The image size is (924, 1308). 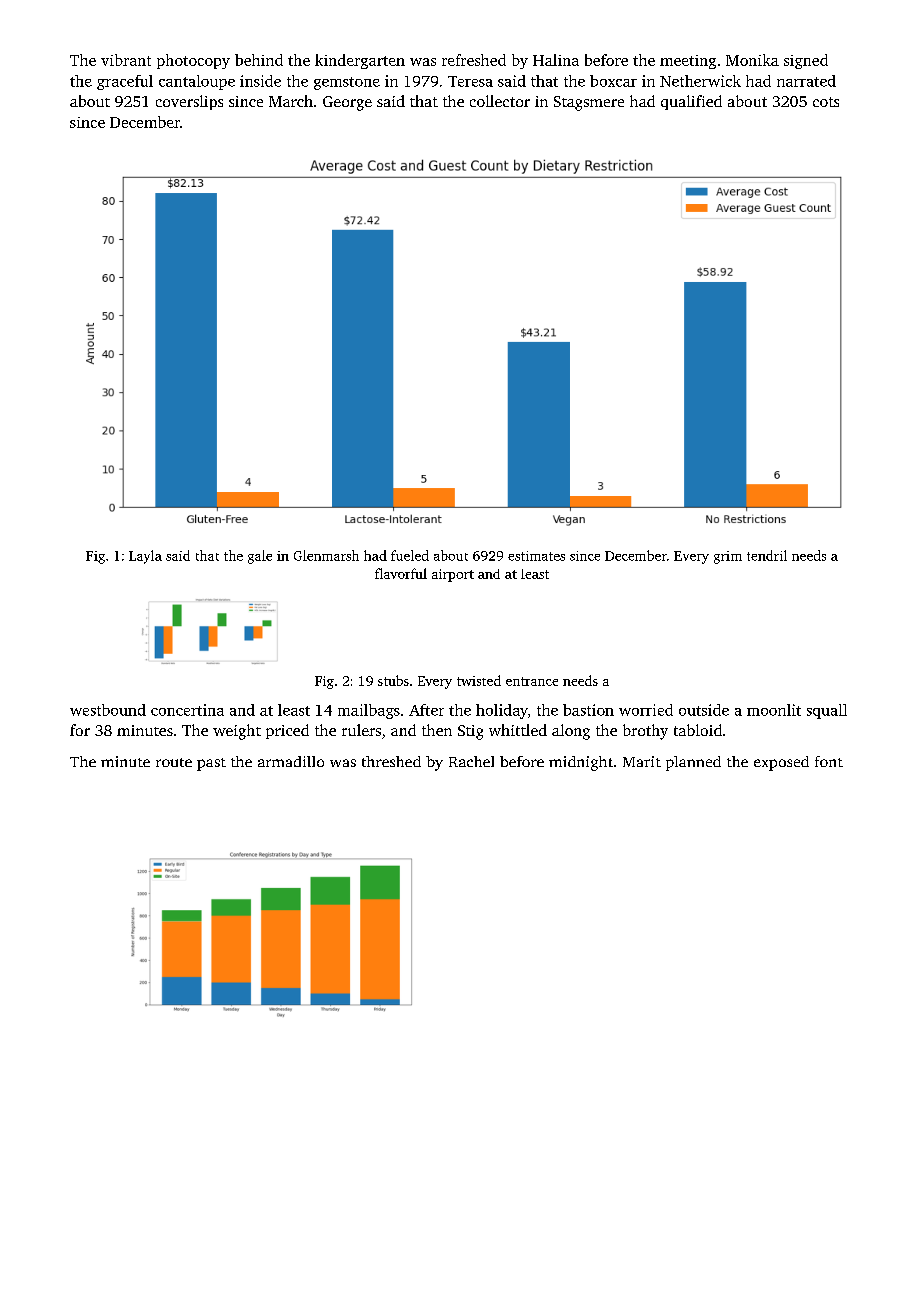 What do you see at coordinates (767, 555) in the document?
I see `tendril` at bounding box center [767, 555].
